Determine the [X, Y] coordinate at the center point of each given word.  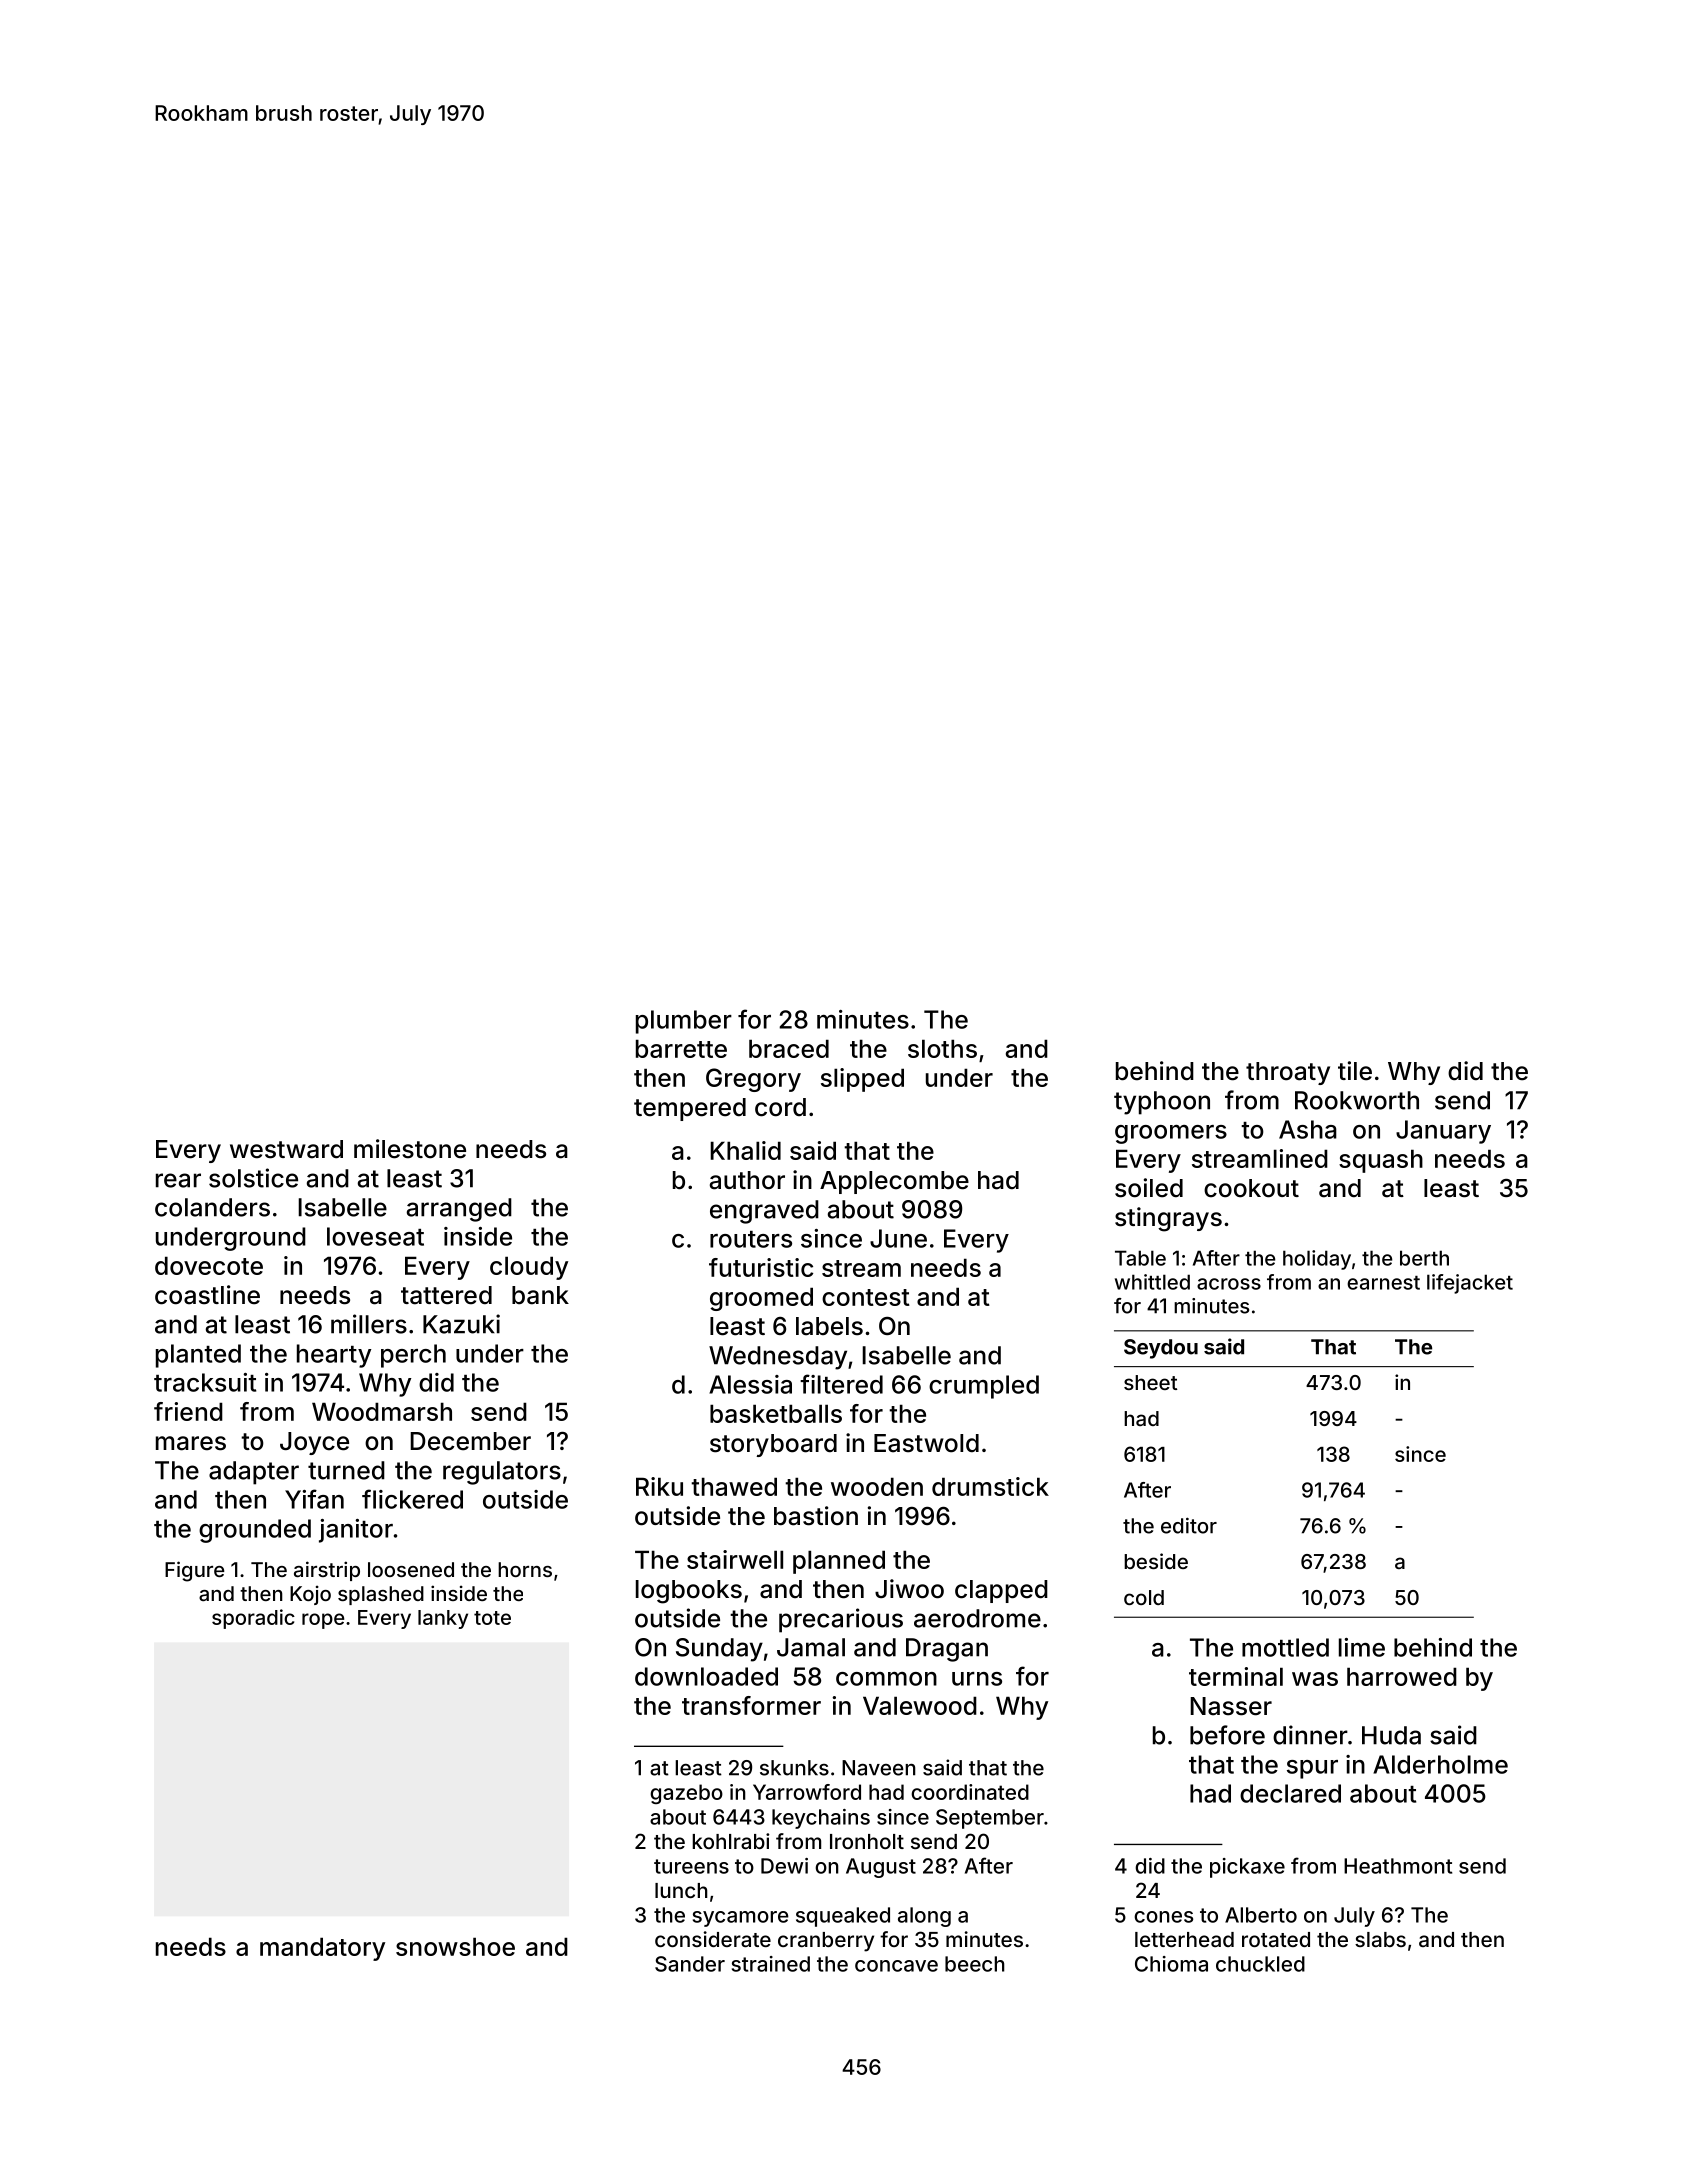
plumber [684, 1022]
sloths [942, 1048]
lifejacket [1470, 1284]
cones [1163, 1917]
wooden [877, 1486]
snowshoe [455, 1946]
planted [198, 1356]
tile [1355, 1071]
